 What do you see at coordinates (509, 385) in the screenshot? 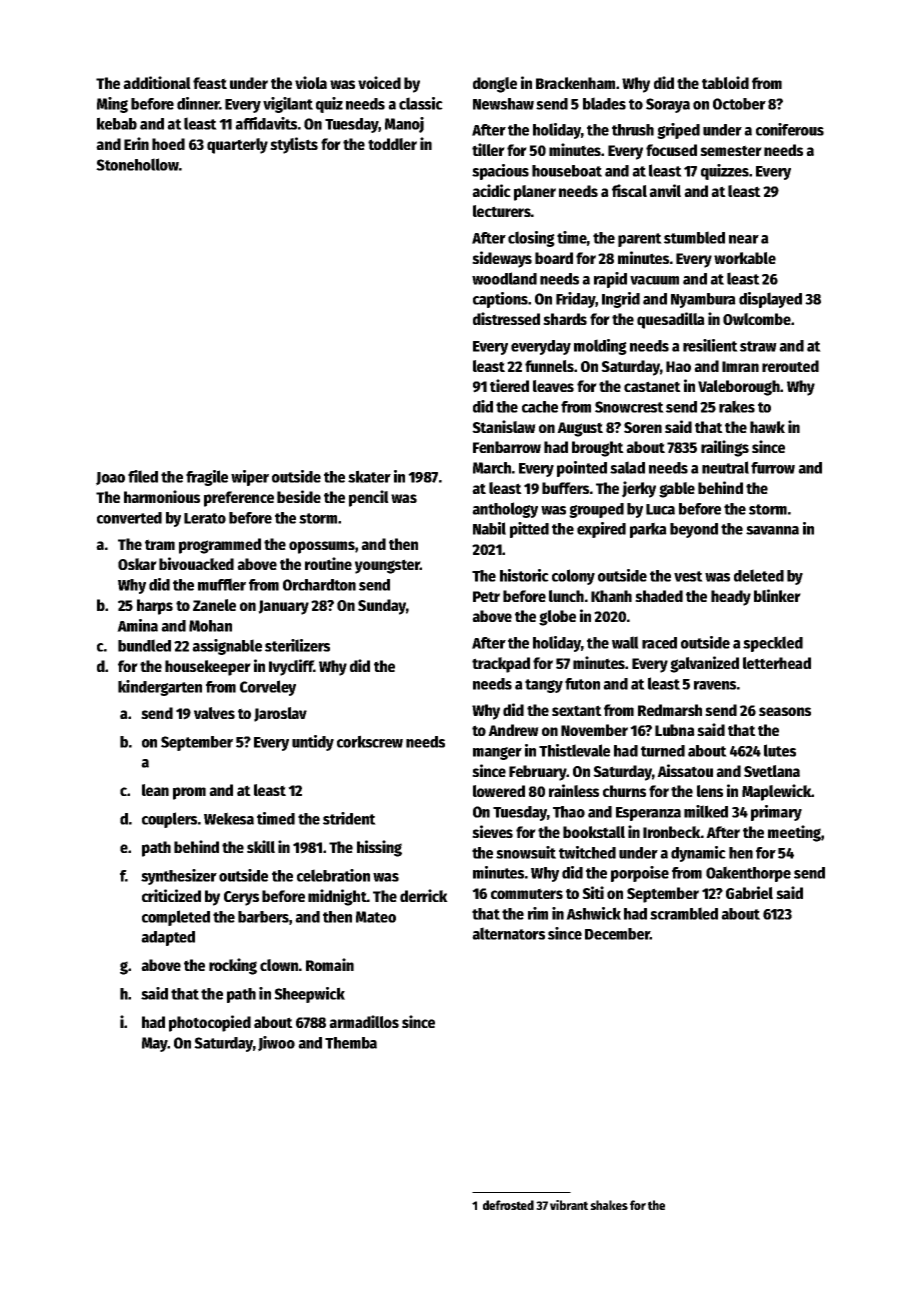
I see `tiered` at bounding box center [509, 385].
